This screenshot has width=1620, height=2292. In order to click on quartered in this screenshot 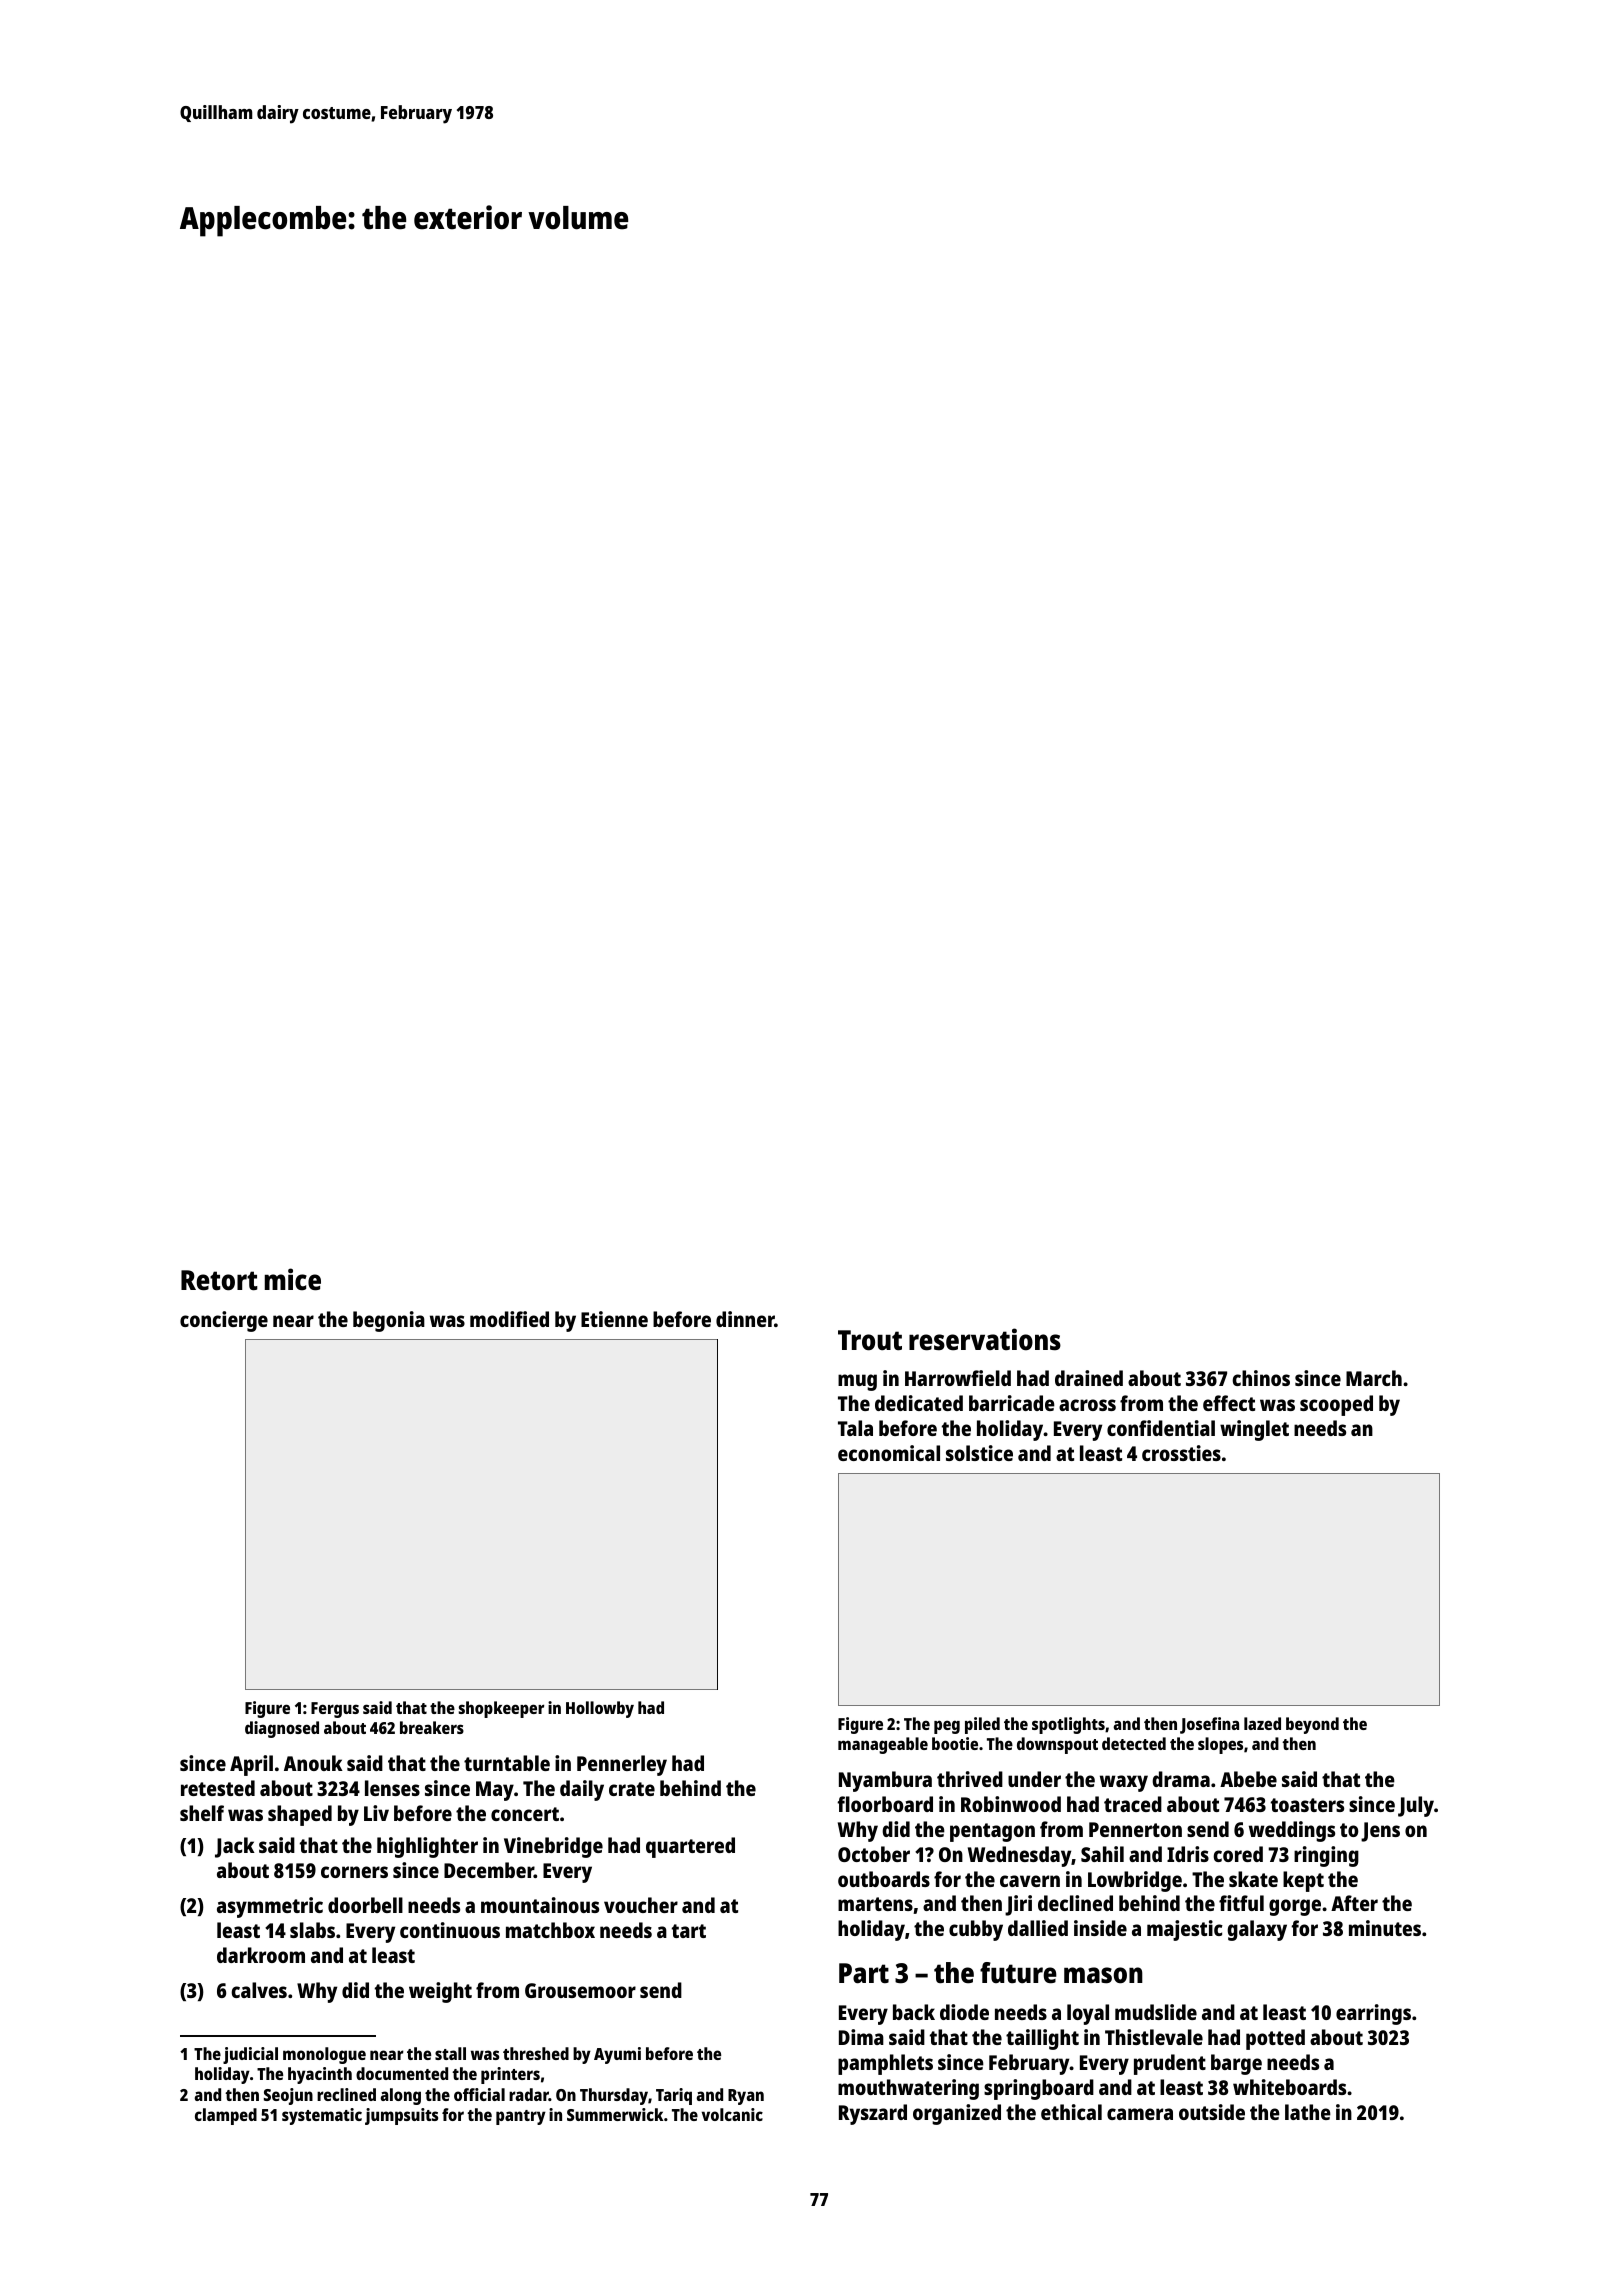, I will do `click(690, 1847)`.
